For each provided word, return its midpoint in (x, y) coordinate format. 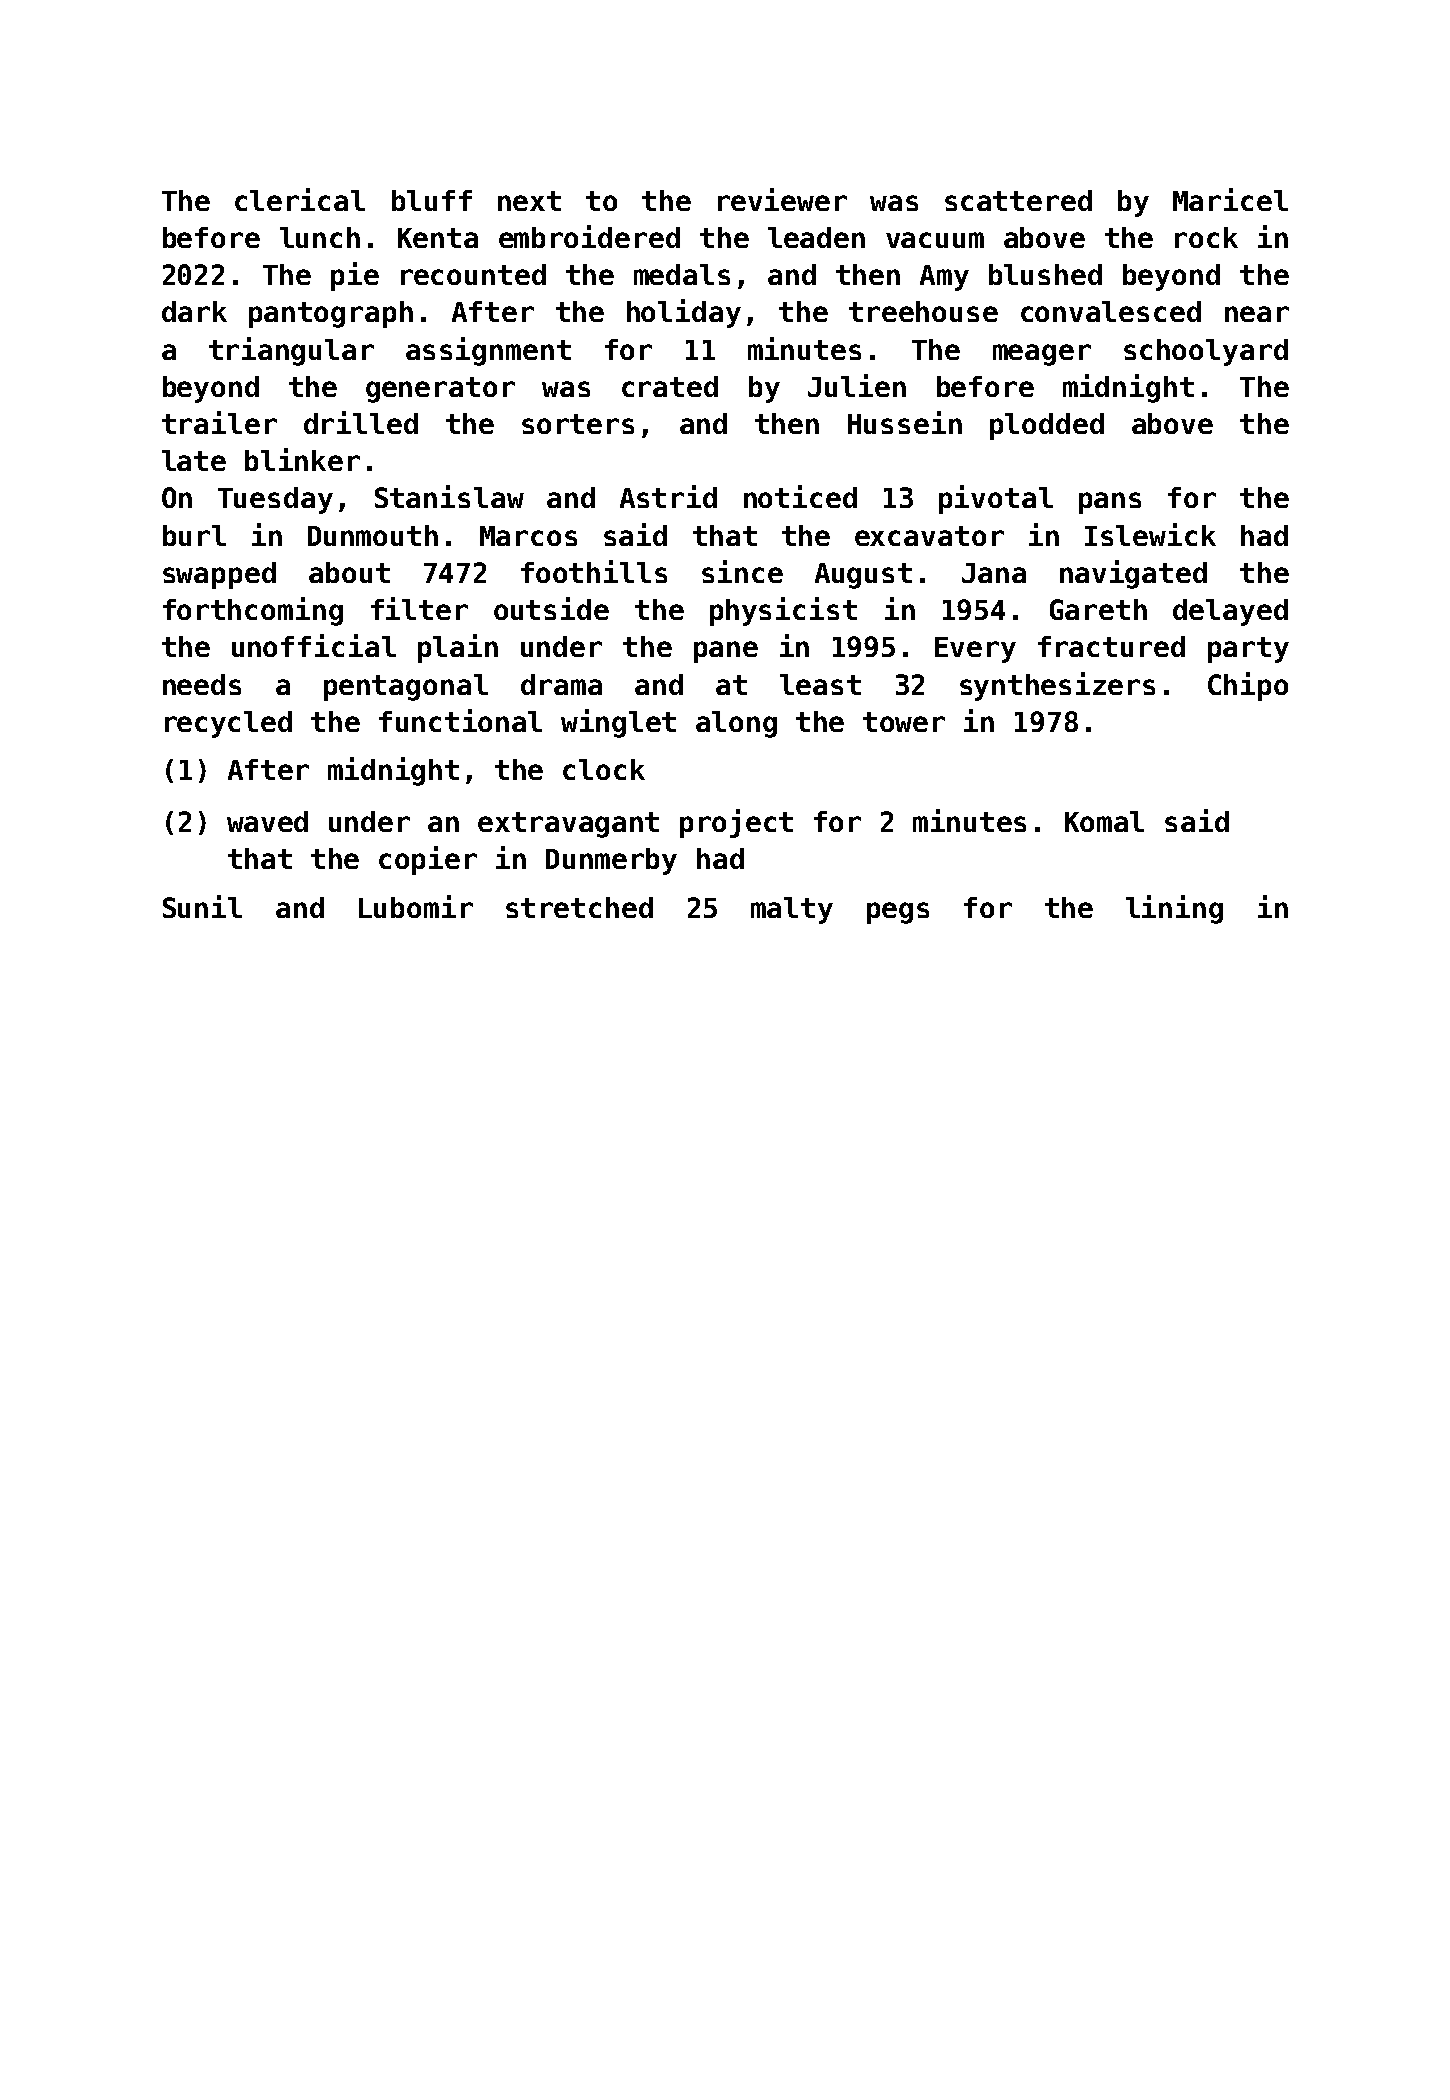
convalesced (1111, 311)
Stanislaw (449, 496)
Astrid (668, 496)
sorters (578, 424)
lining (1174, 909)
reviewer (782, 199)
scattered (1018, 200)
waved (267, 821)
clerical (300, 199)
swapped (219, 575)
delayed (1230, 612)
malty (792, 910)
